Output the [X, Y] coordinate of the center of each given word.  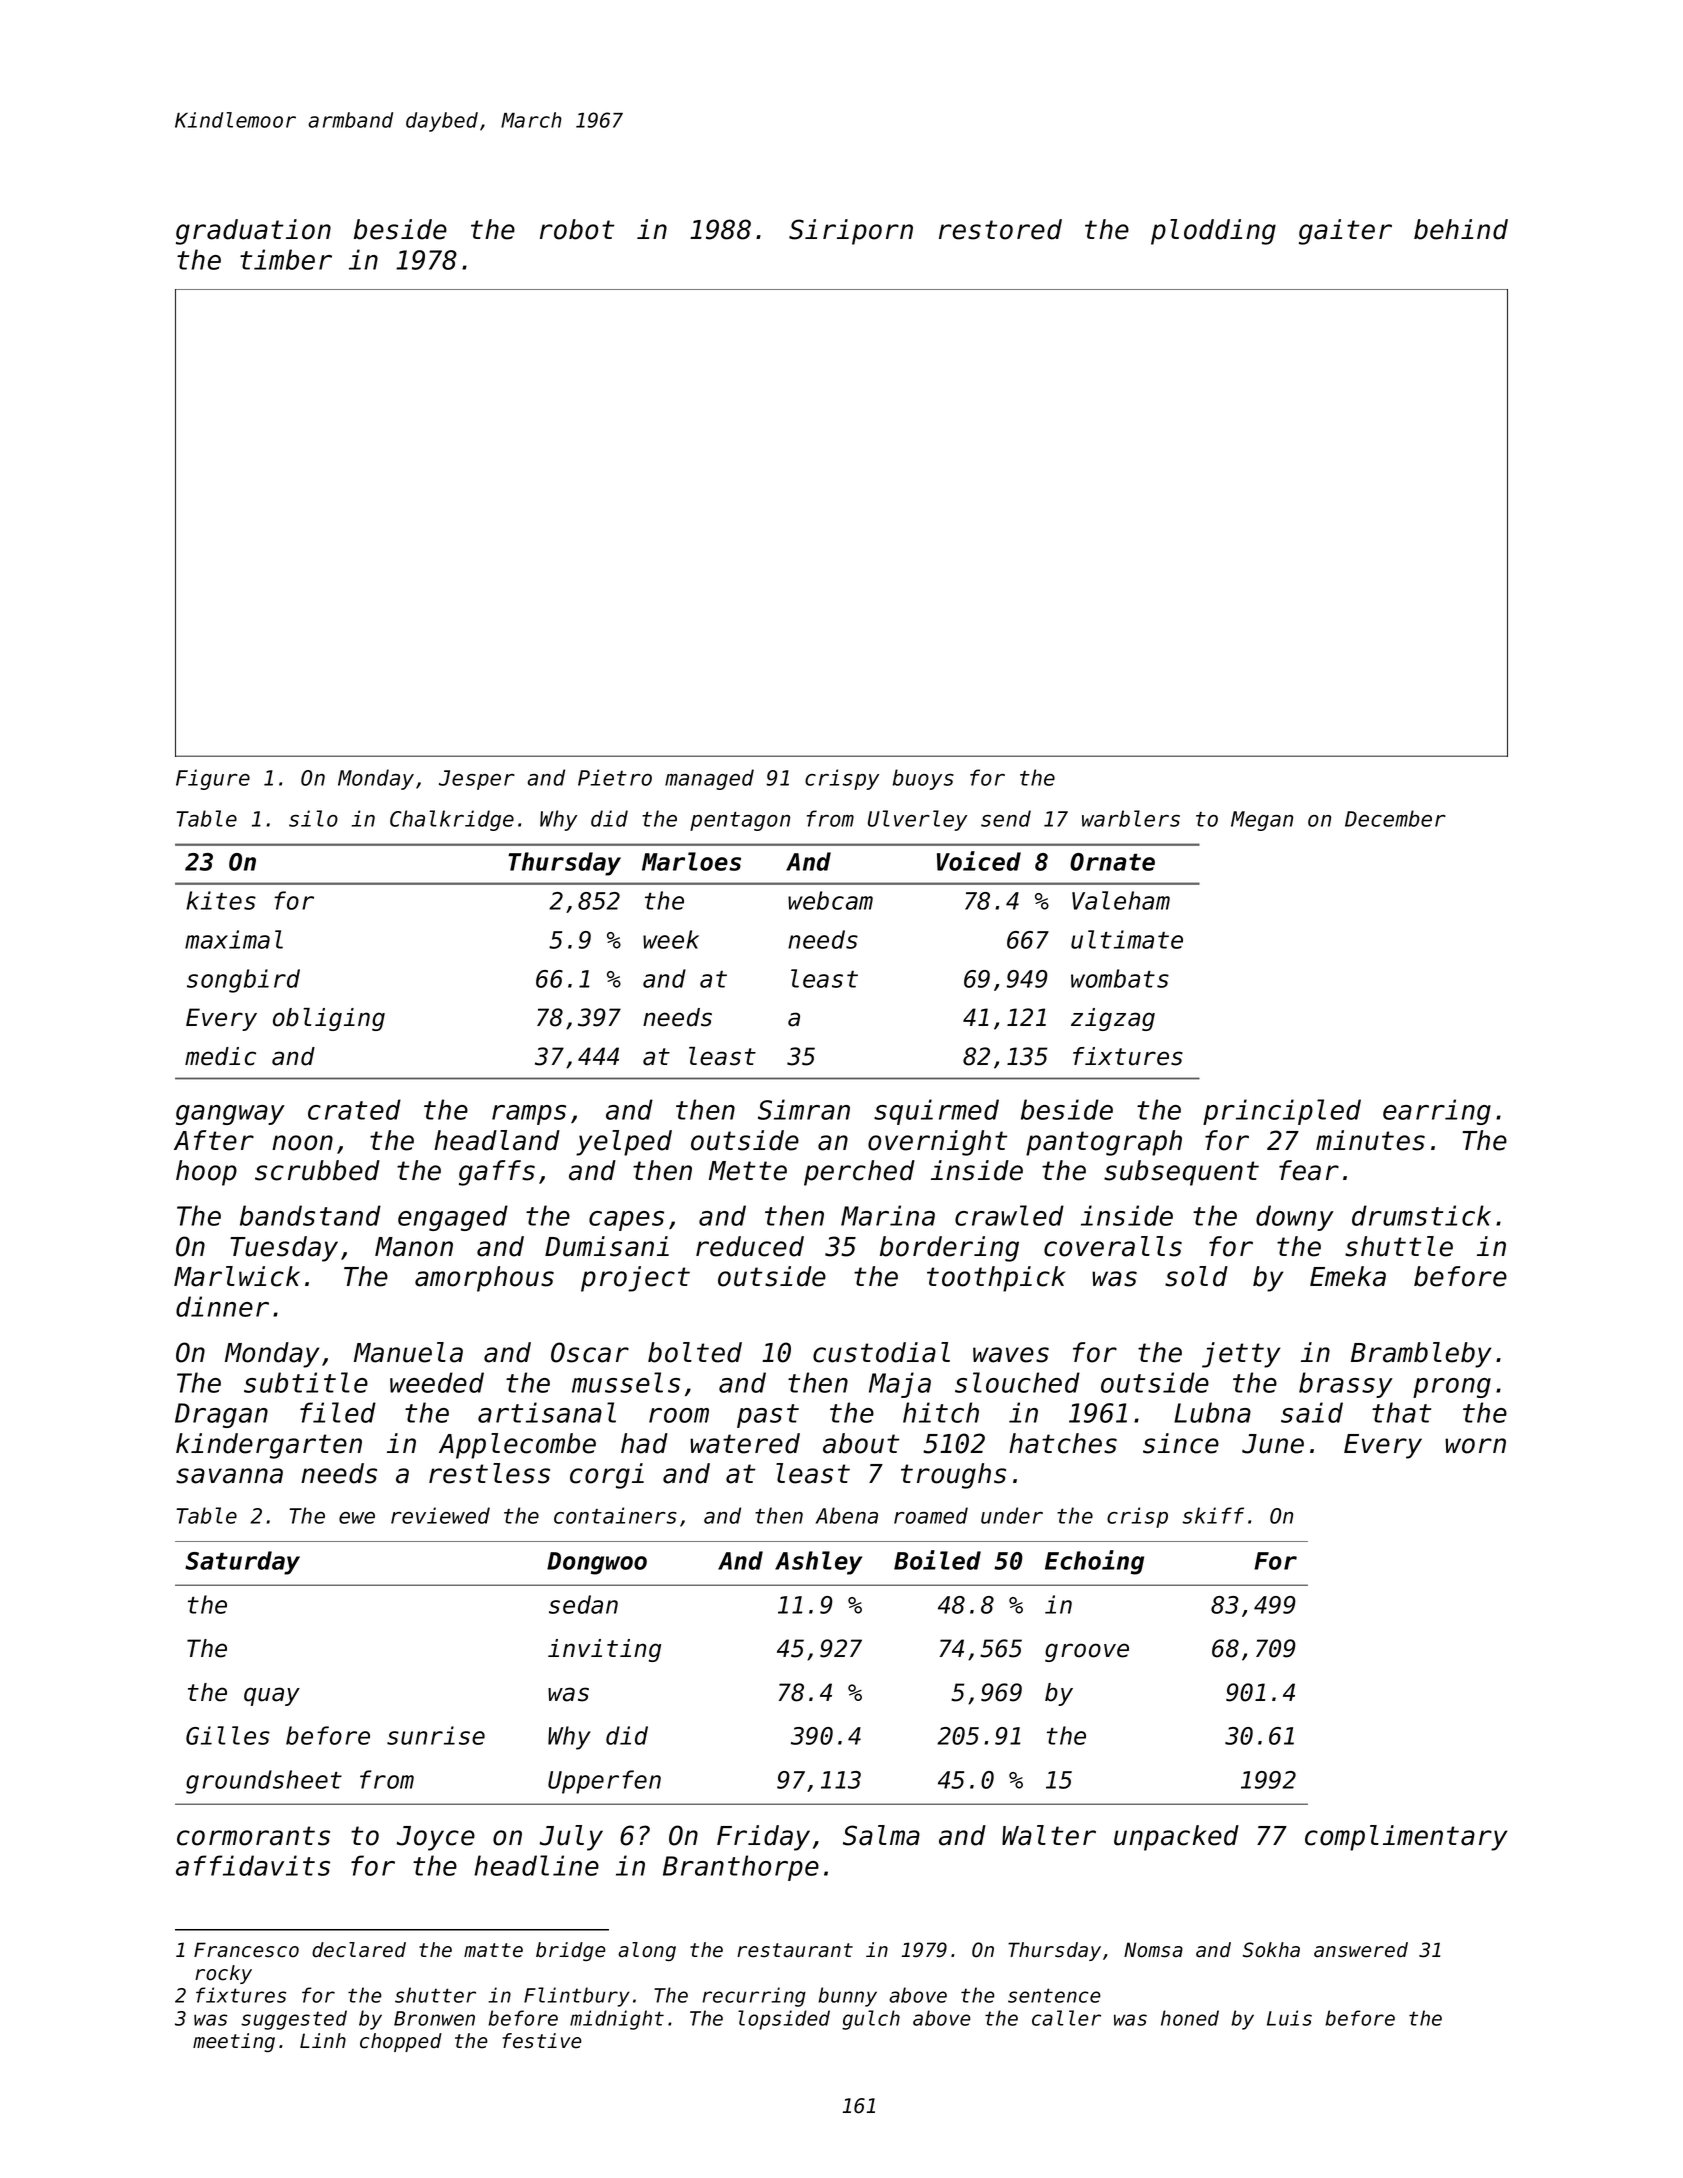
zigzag [1113, 1019]
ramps [529, 1115]
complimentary [1406, 1838]
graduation [253, 232]
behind [1461, 229]
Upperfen [604, 1782]
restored [1000, 229]
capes [626, 1221]
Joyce [436, 1838]
